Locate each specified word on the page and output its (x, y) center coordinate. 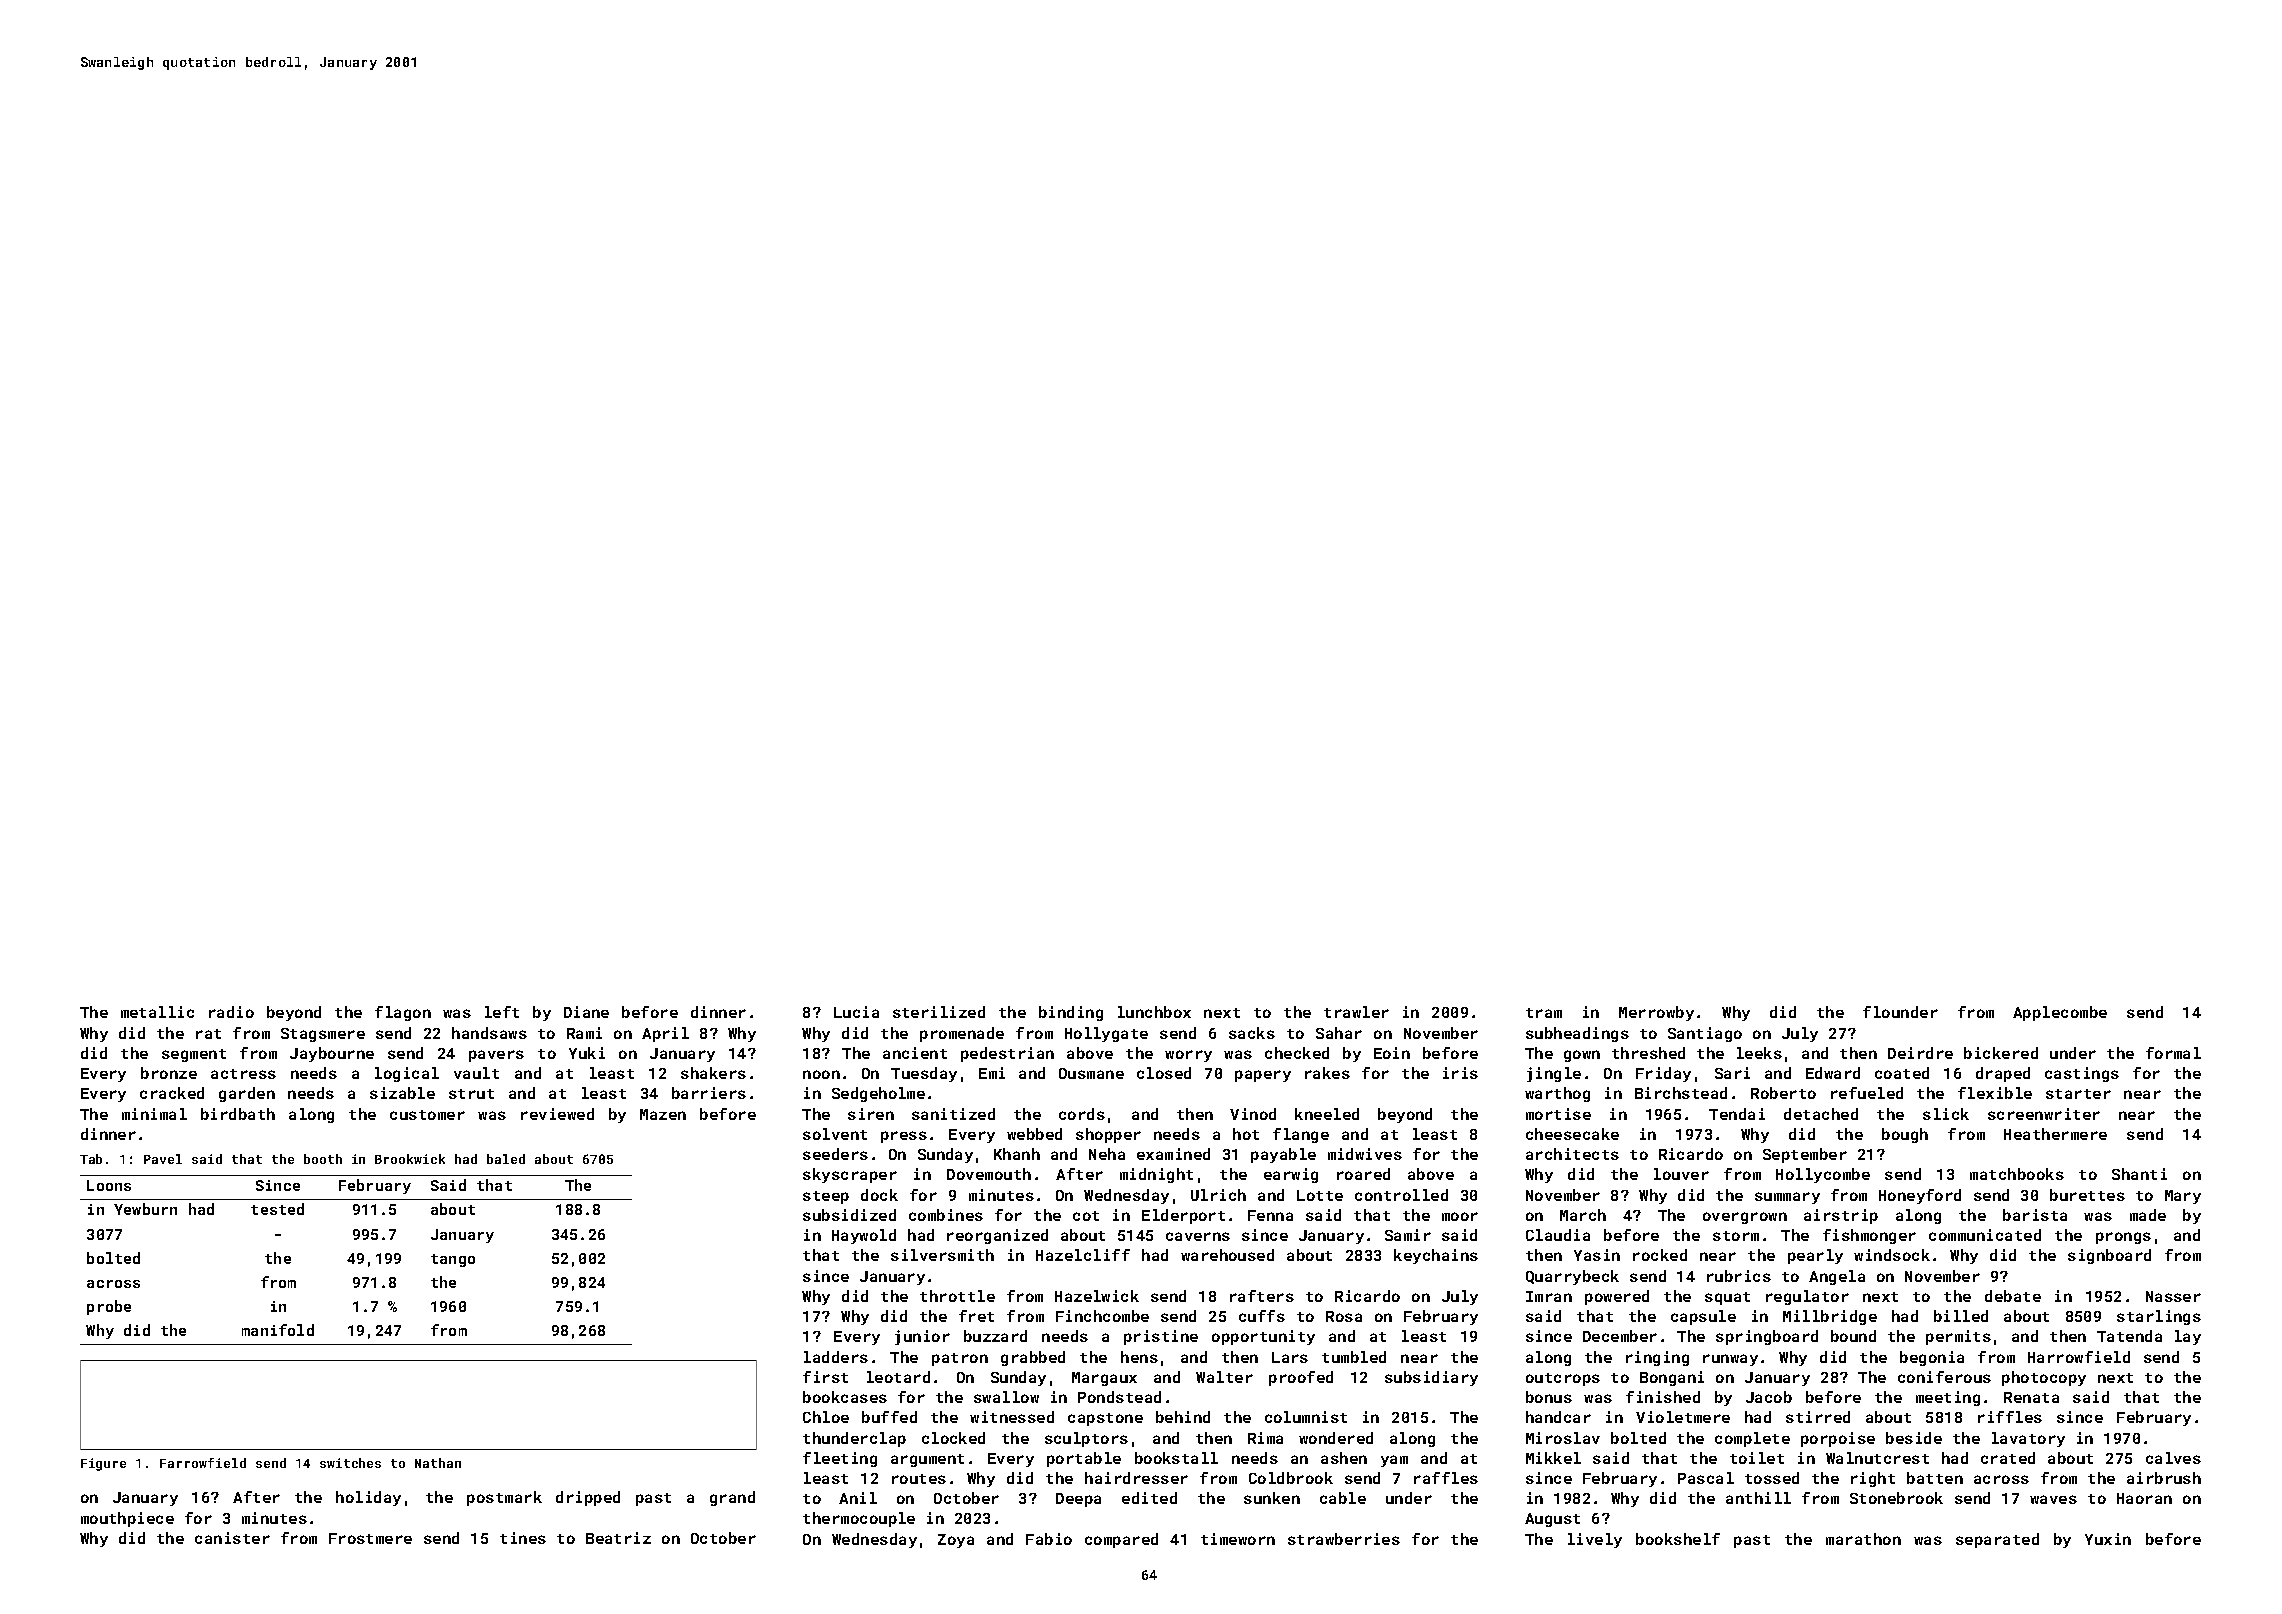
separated (1997, 1540)
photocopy (2044, 1378)
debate (2013, 1296)
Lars (1290, 1357)
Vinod (1253, 1114)
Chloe (826, 1417)
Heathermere (2055, 1134)
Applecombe (2060, 1013)
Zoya (956, 1541)
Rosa (1344, 1316)
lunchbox (1154, 1012)
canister (232, 1538)
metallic (157, 1012)
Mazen (663, 1114)
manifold (278, 1330)
